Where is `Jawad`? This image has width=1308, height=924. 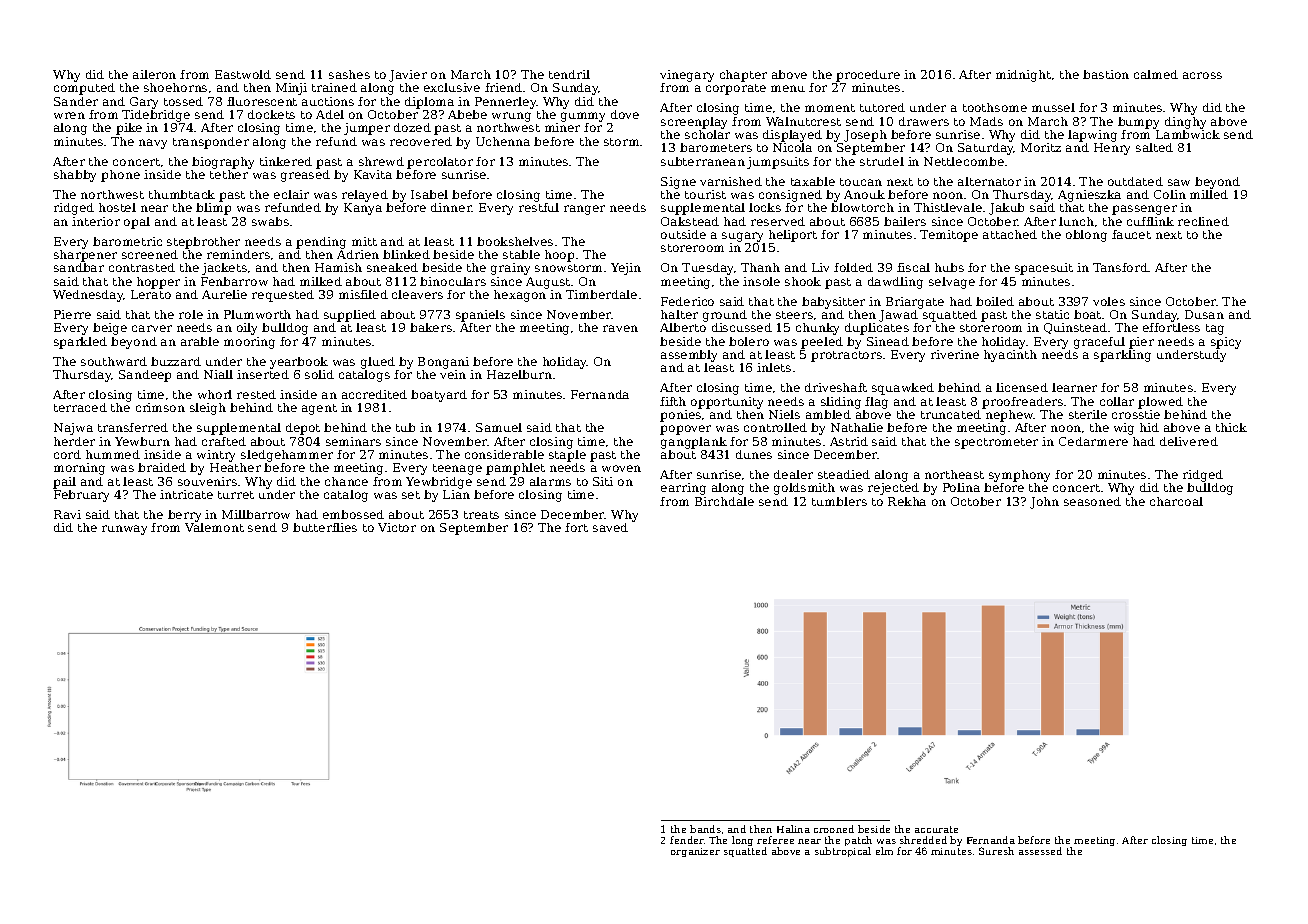 Jawad is located at coordinates (898, 316).
